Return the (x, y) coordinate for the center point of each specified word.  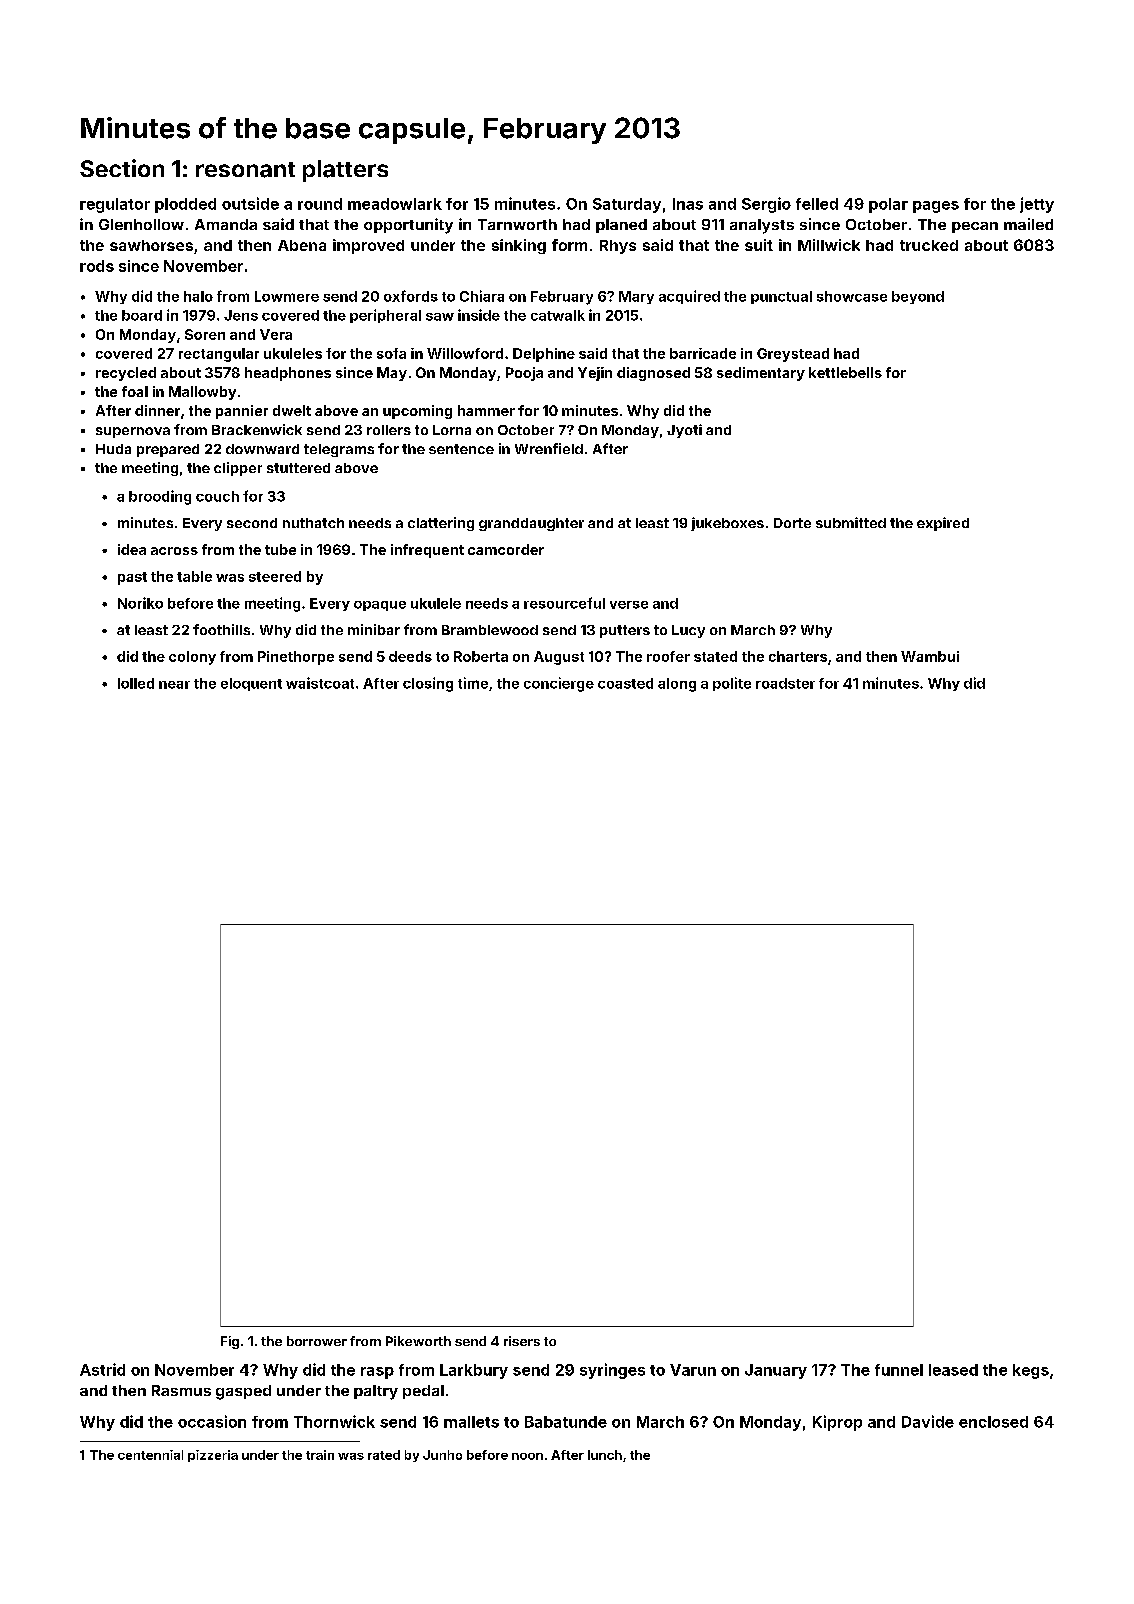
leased (953, 1370)
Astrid (102, 1369)
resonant (245, 170)
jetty (1037, 205)
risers (522, 1341)
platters (345, 171)
